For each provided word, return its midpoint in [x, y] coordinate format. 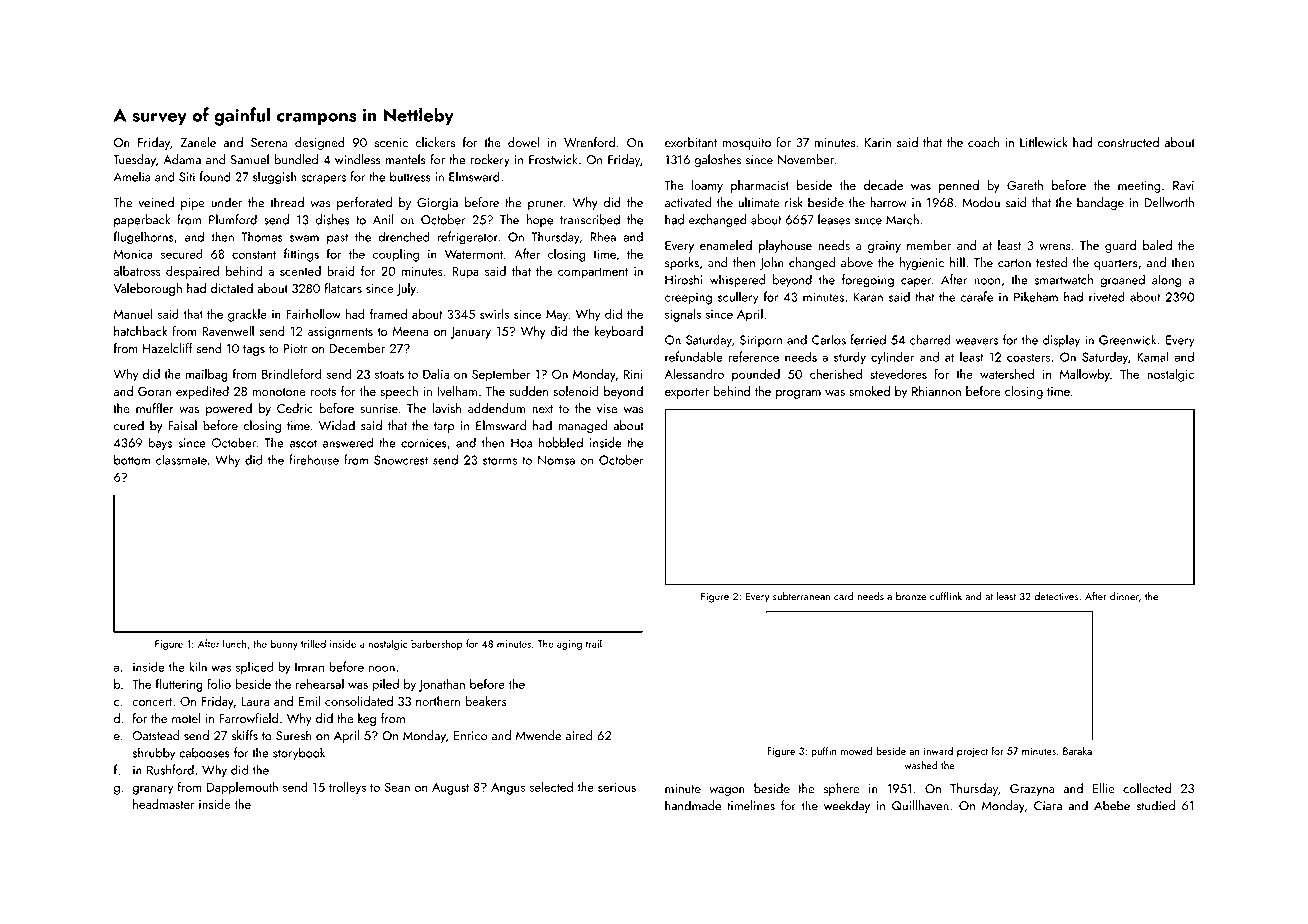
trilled [313, 643]
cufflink [946, 596]
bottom [132, 459]
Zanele [198, 142]
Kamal [1153, 356]
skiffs [245, 735]
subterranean [801, 596]
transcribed [590, 219]
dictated [232, 288]
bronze [911, 596]
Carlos [829, 339]
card [843, 596]
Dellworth [1169, 202]
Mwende [538, 735]
